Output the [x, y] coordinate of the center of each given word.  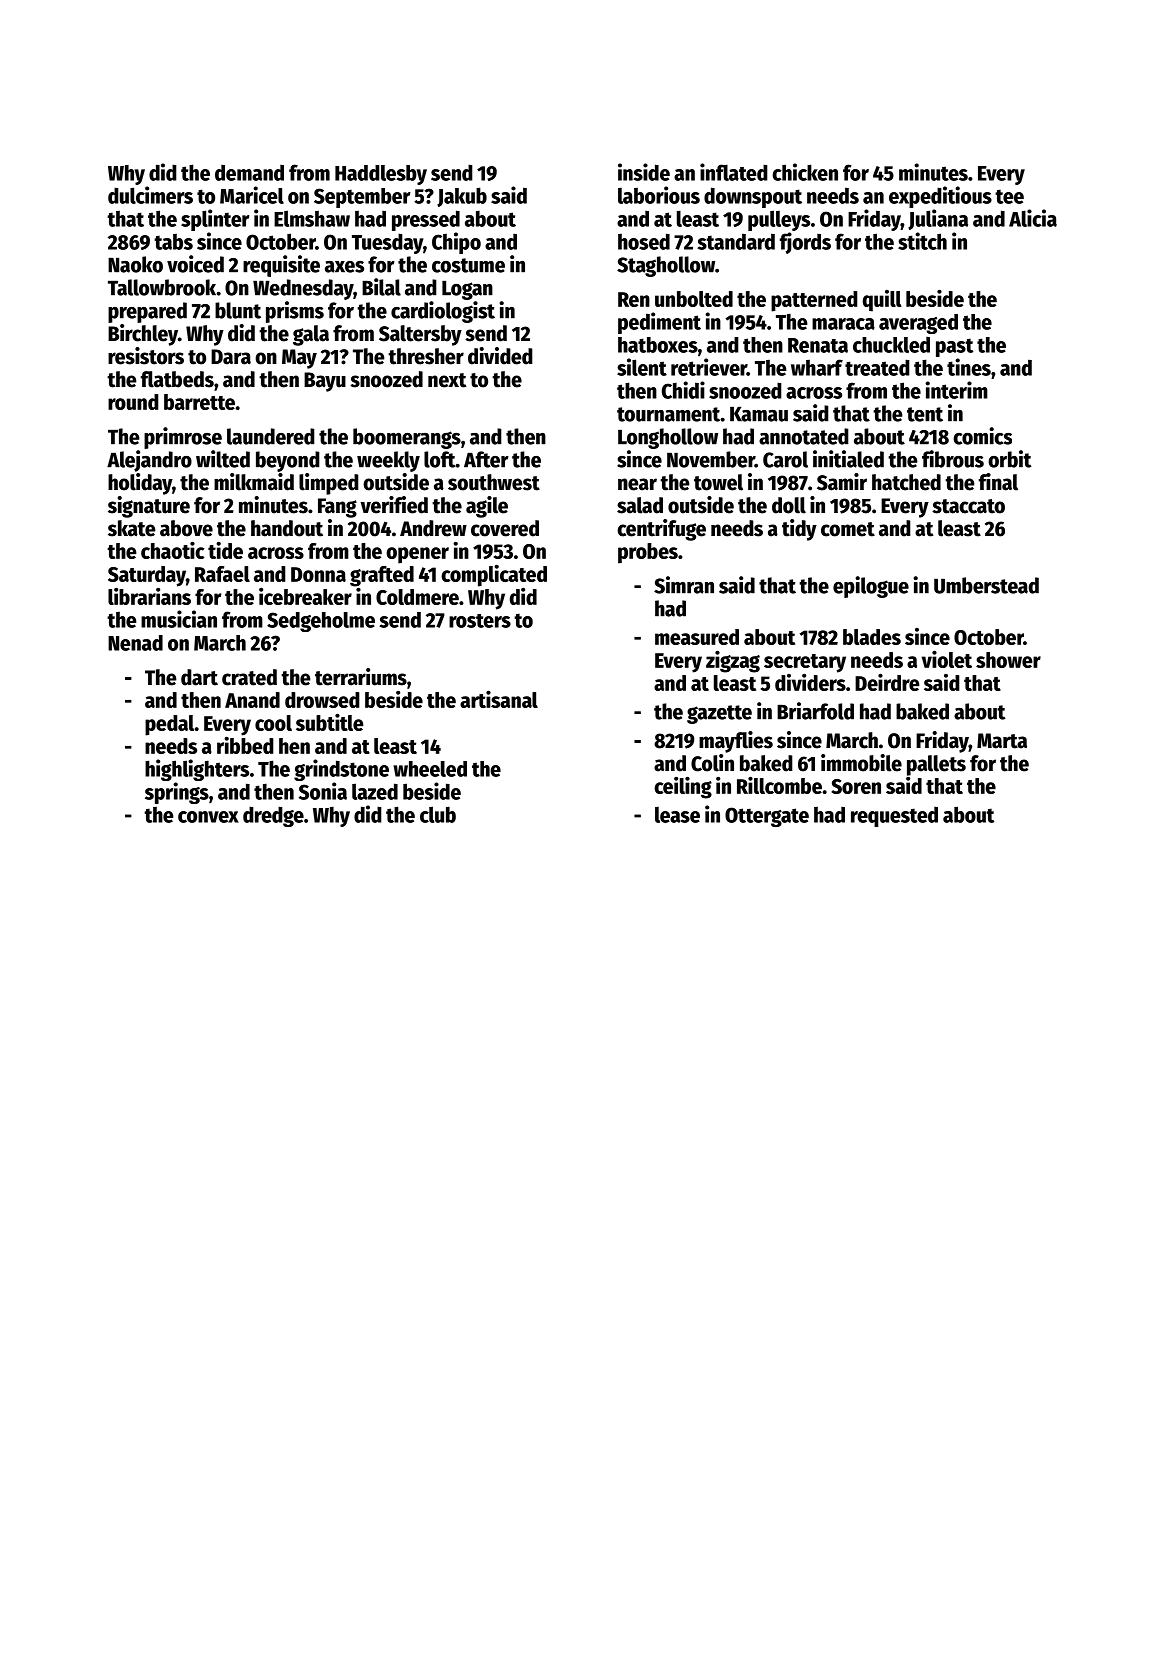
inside [644, 172]
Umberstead [986, 585]
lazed [375, 791]
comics [982, 436]
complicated [494, 576]
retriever [709, 367]
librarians [149, 596]
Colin [712, 763]
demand [249, 173]
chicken [805, 172]
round [133, 402]
